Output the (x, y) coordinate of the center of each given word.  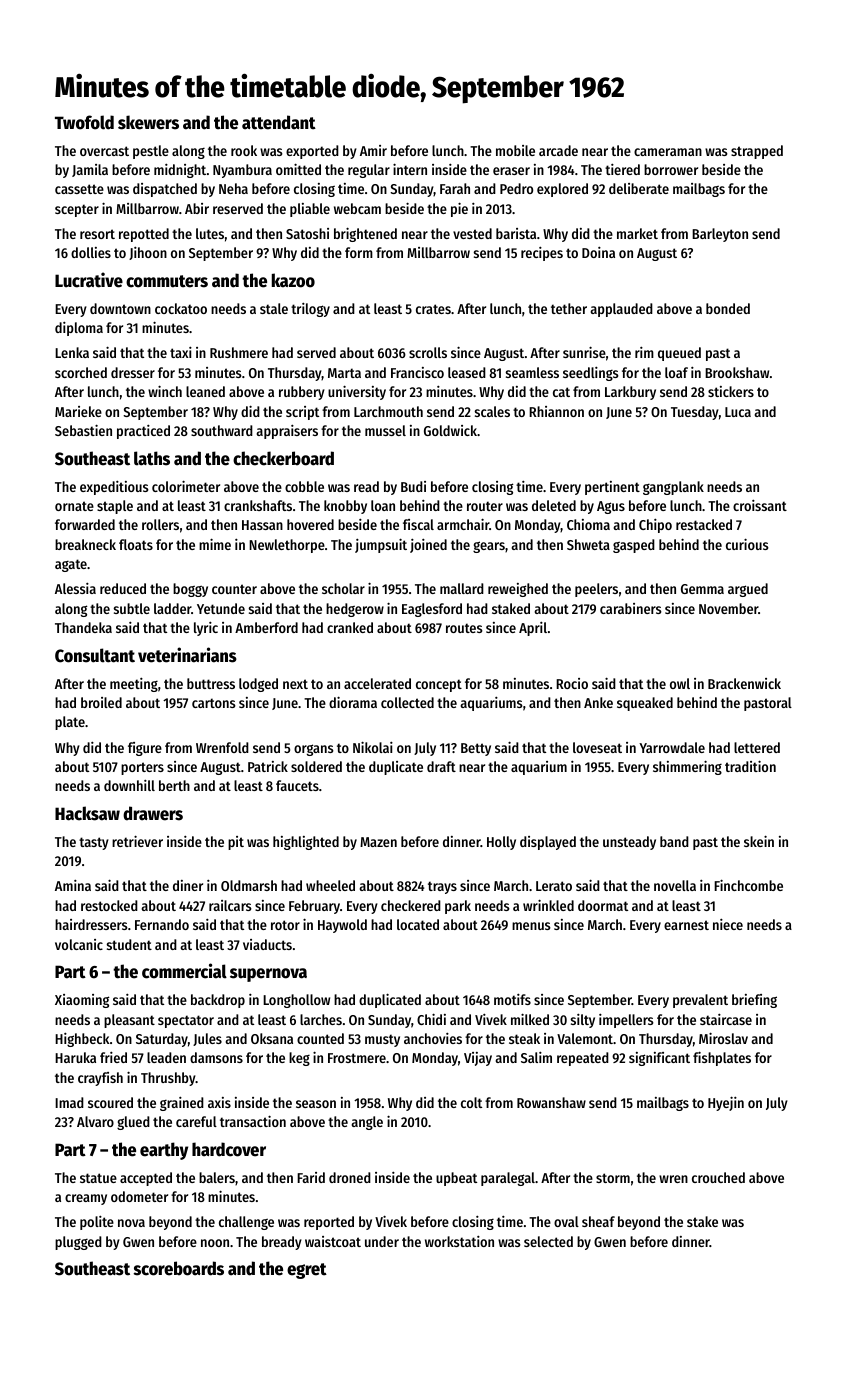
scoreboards (179, 1268)
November (728, 608)
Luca (738, 412)
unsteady (629, 843)
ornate (74, 506)
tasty (94, 843)
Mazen (378, 842)
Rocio (572, 683)
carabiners (631, 608)
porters (142, 768)
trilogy (310, 310)
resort (97, 234)
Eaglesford (432, 610)
